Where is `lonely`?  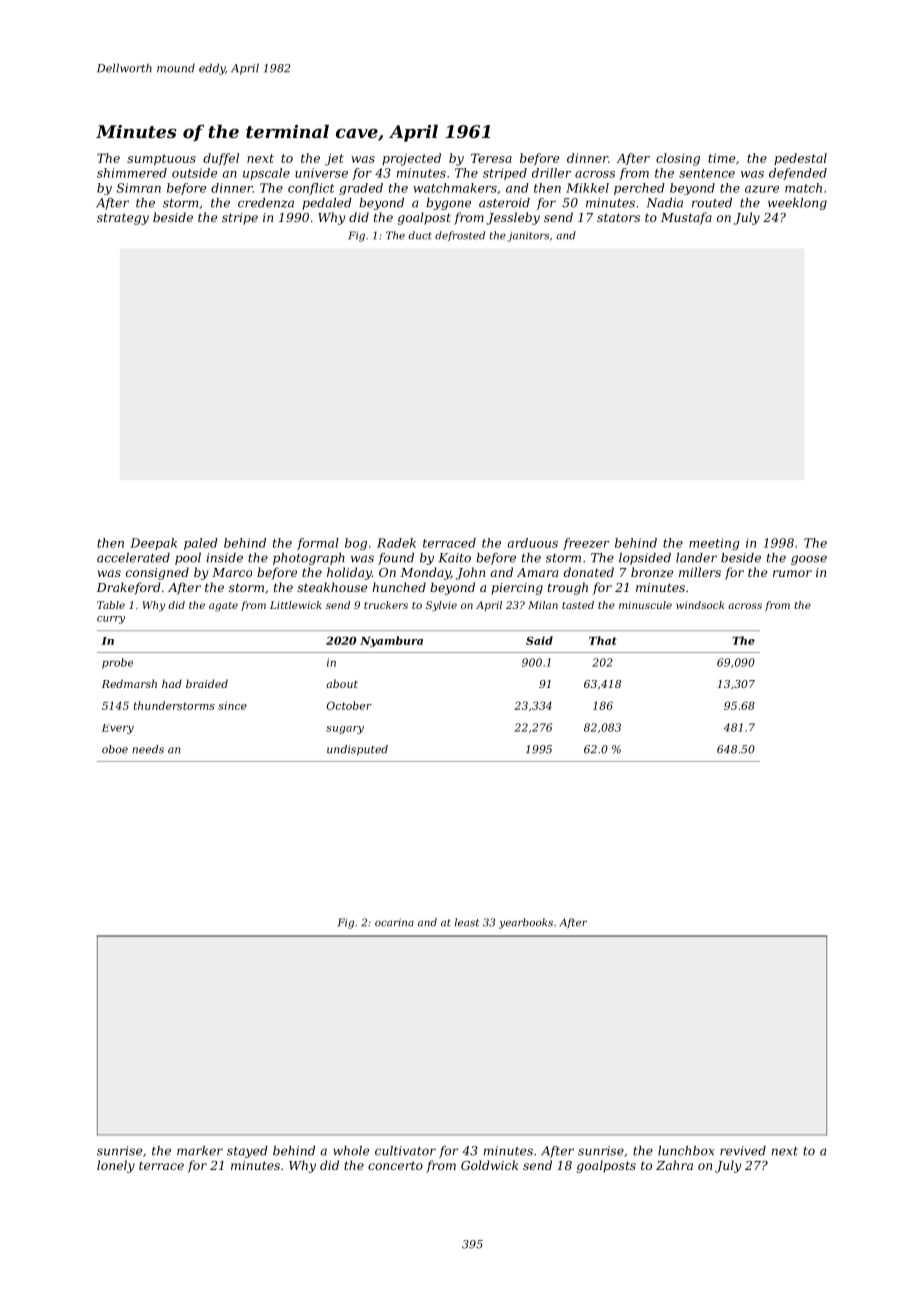 lonely is located at coordinates (116, 1166).
